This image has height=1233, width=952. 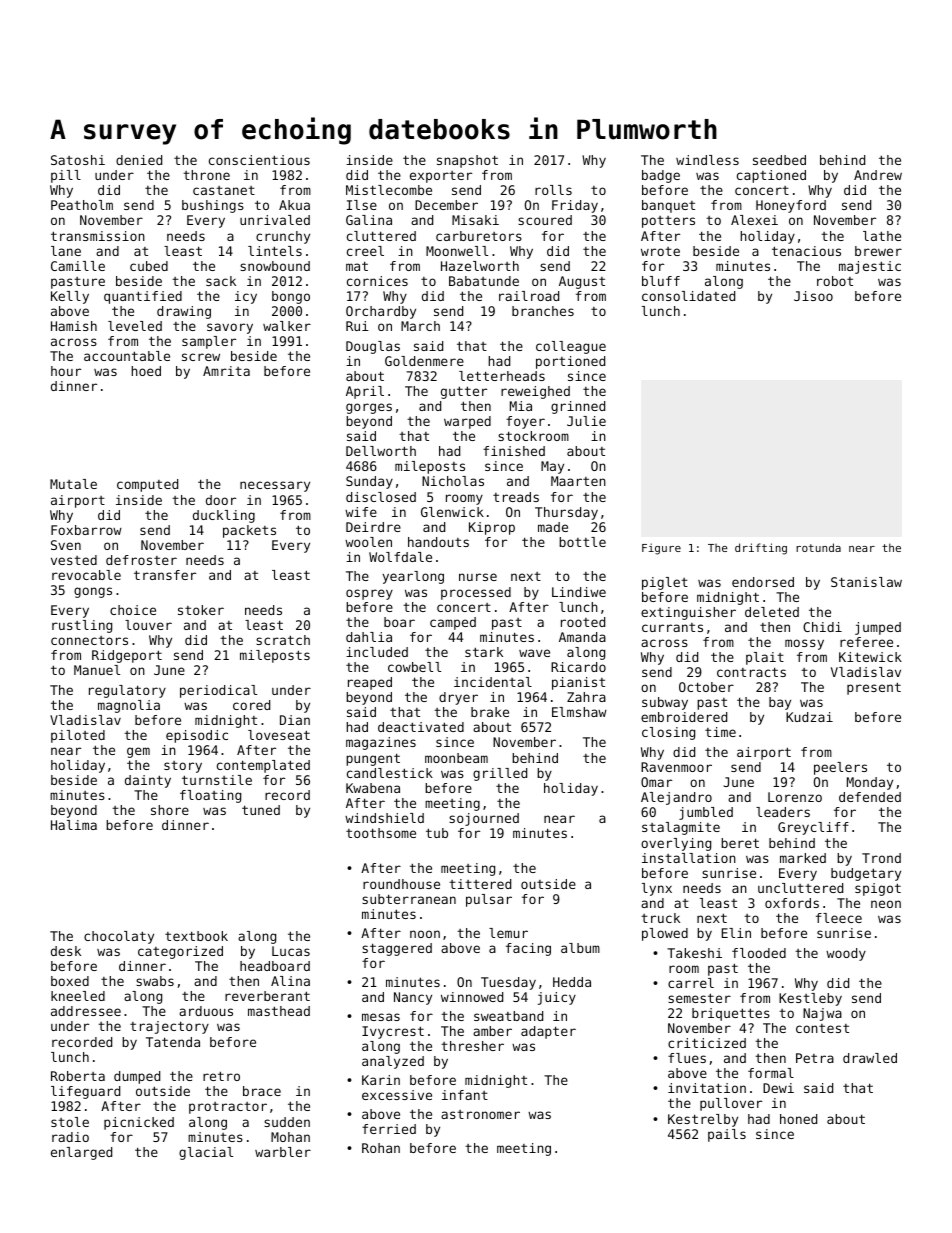 What do you see at coordinates (357, 326) in the image?
I see `Rui` at bounding box center [357, 326].
